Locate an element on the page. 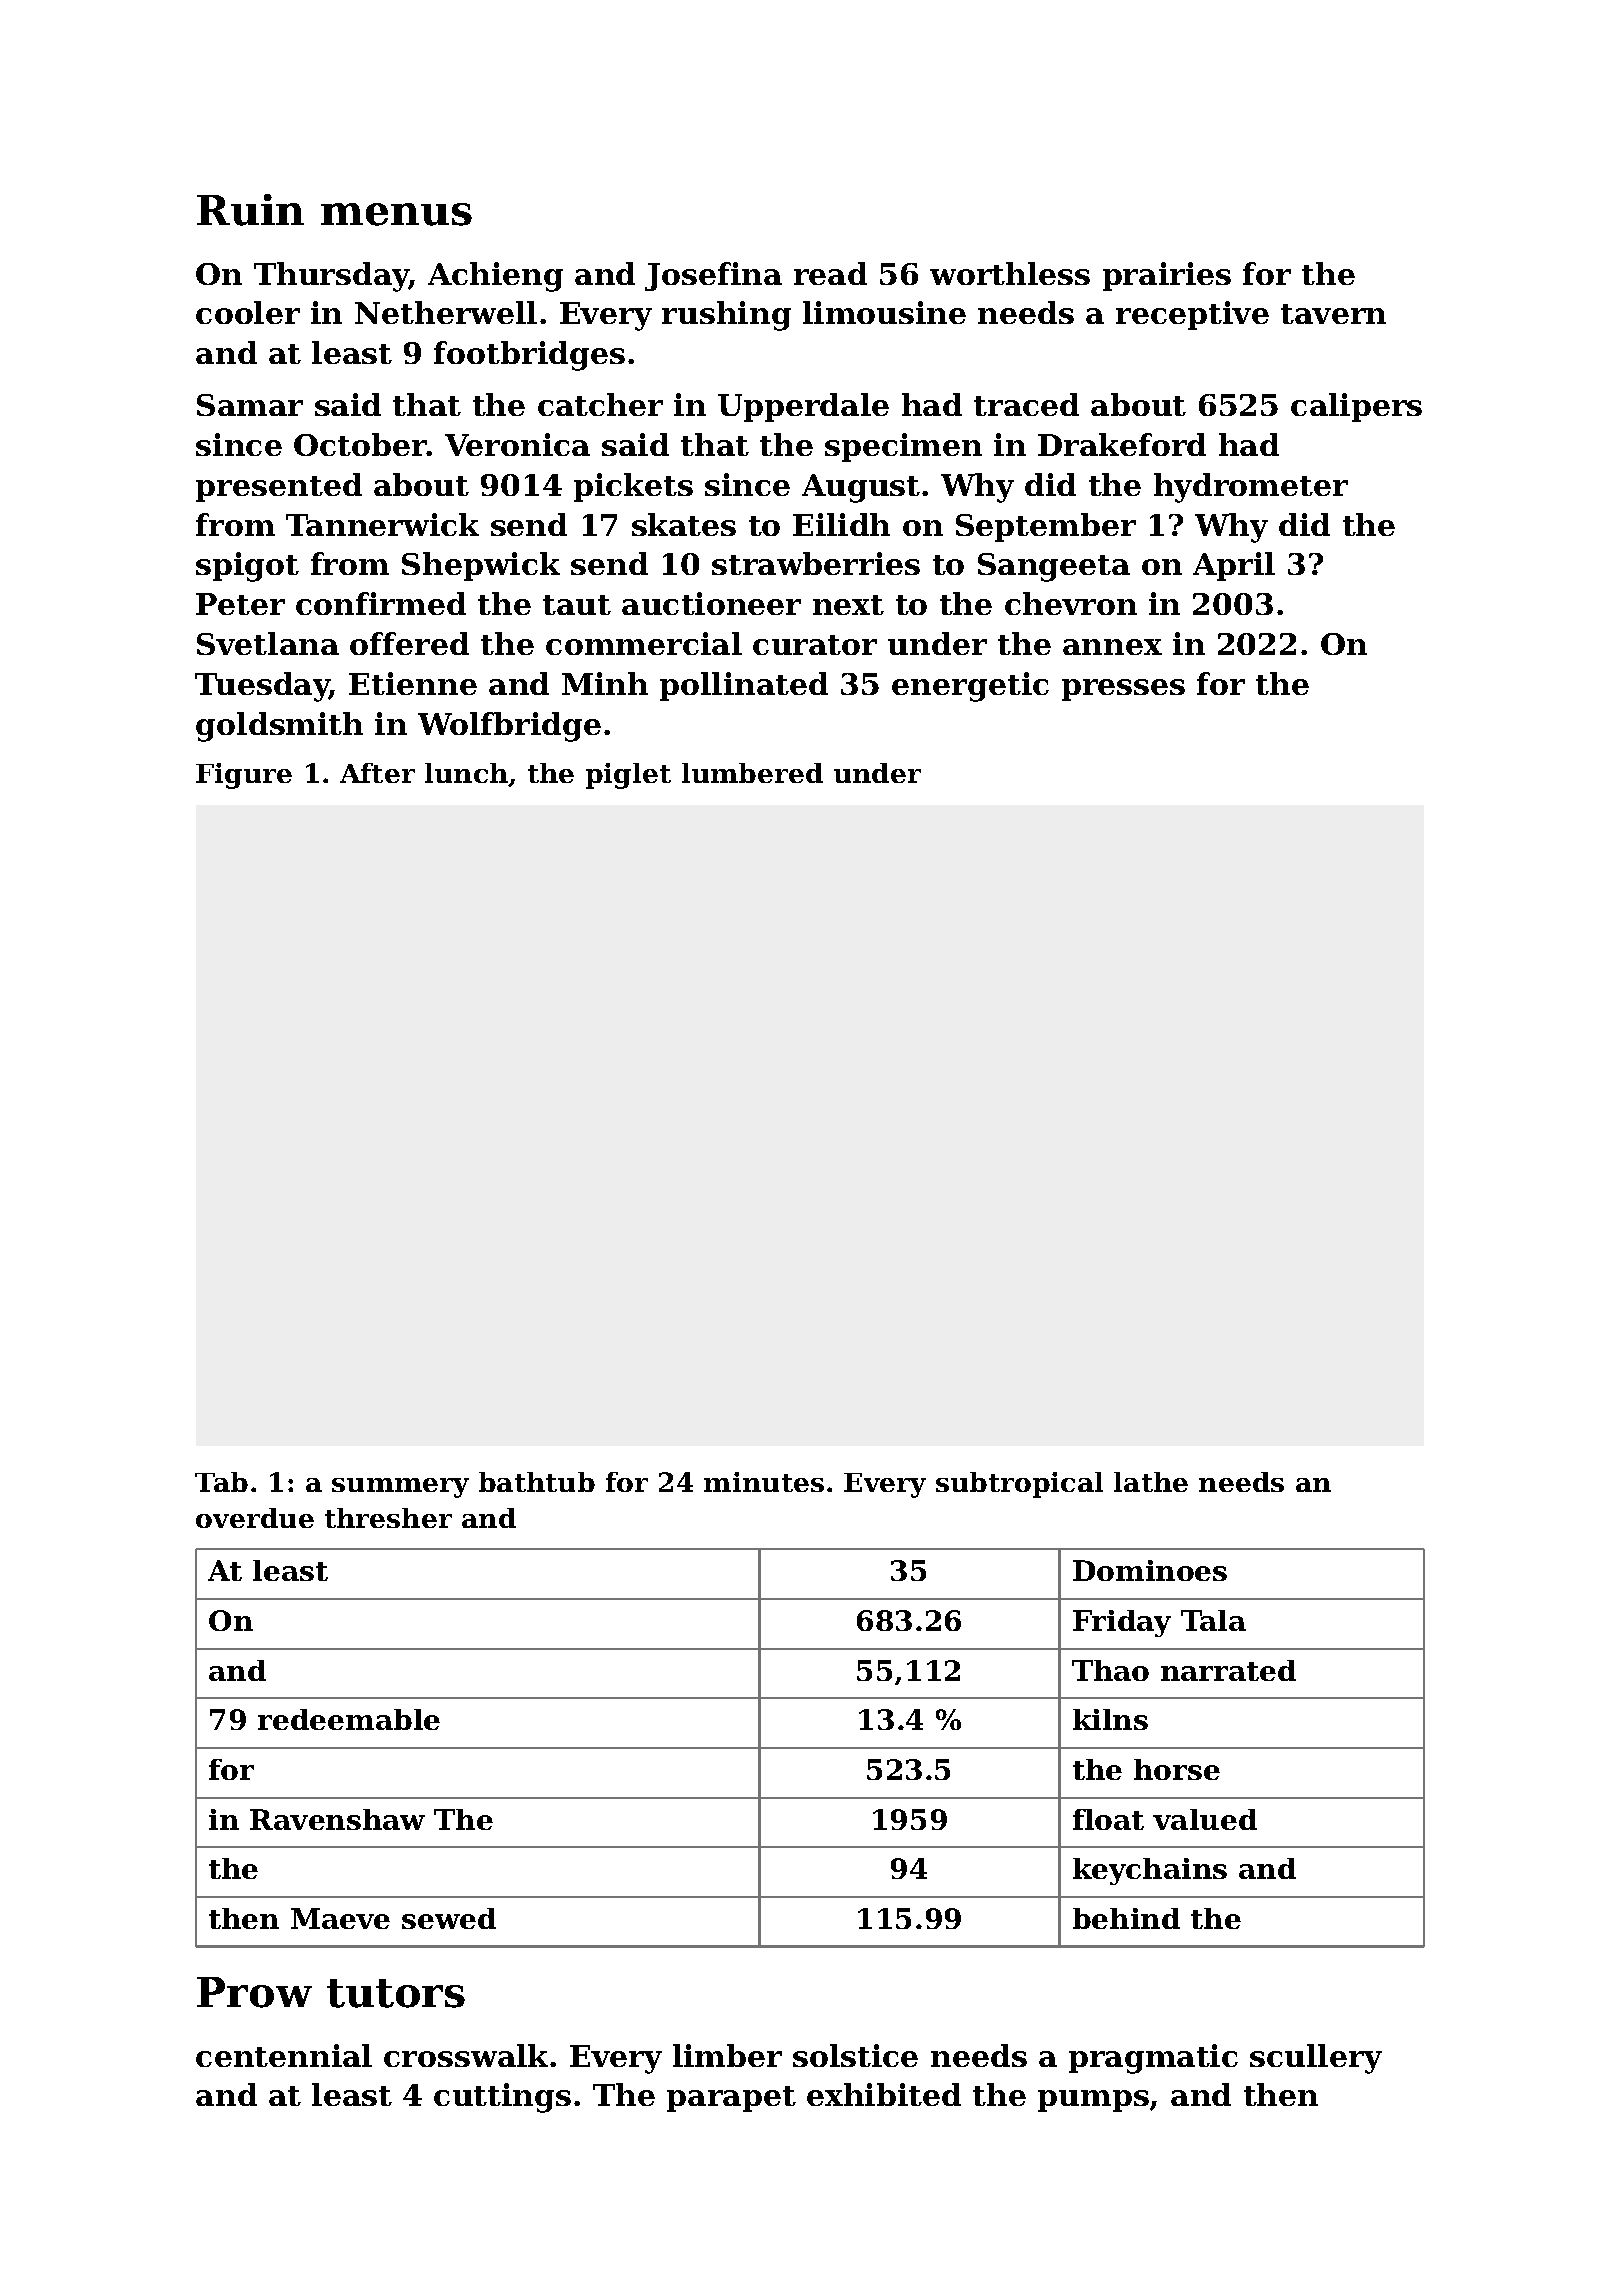 This page has height=2292, width=1620. Sangeeta is located at coordinates (1054, 567).
